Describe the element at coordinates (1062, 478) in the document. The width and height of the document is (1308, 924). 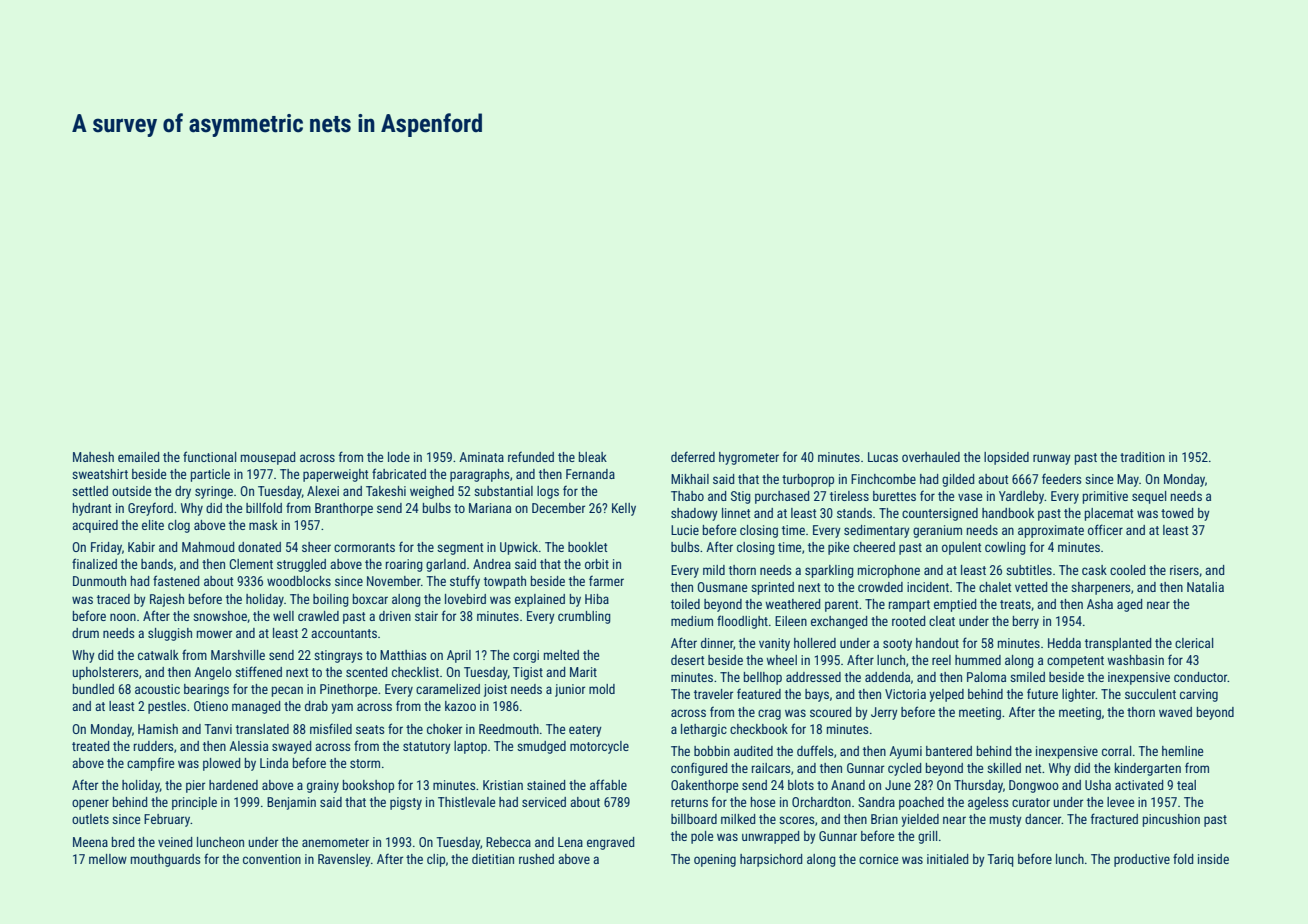
I see `feeders` at that location.
